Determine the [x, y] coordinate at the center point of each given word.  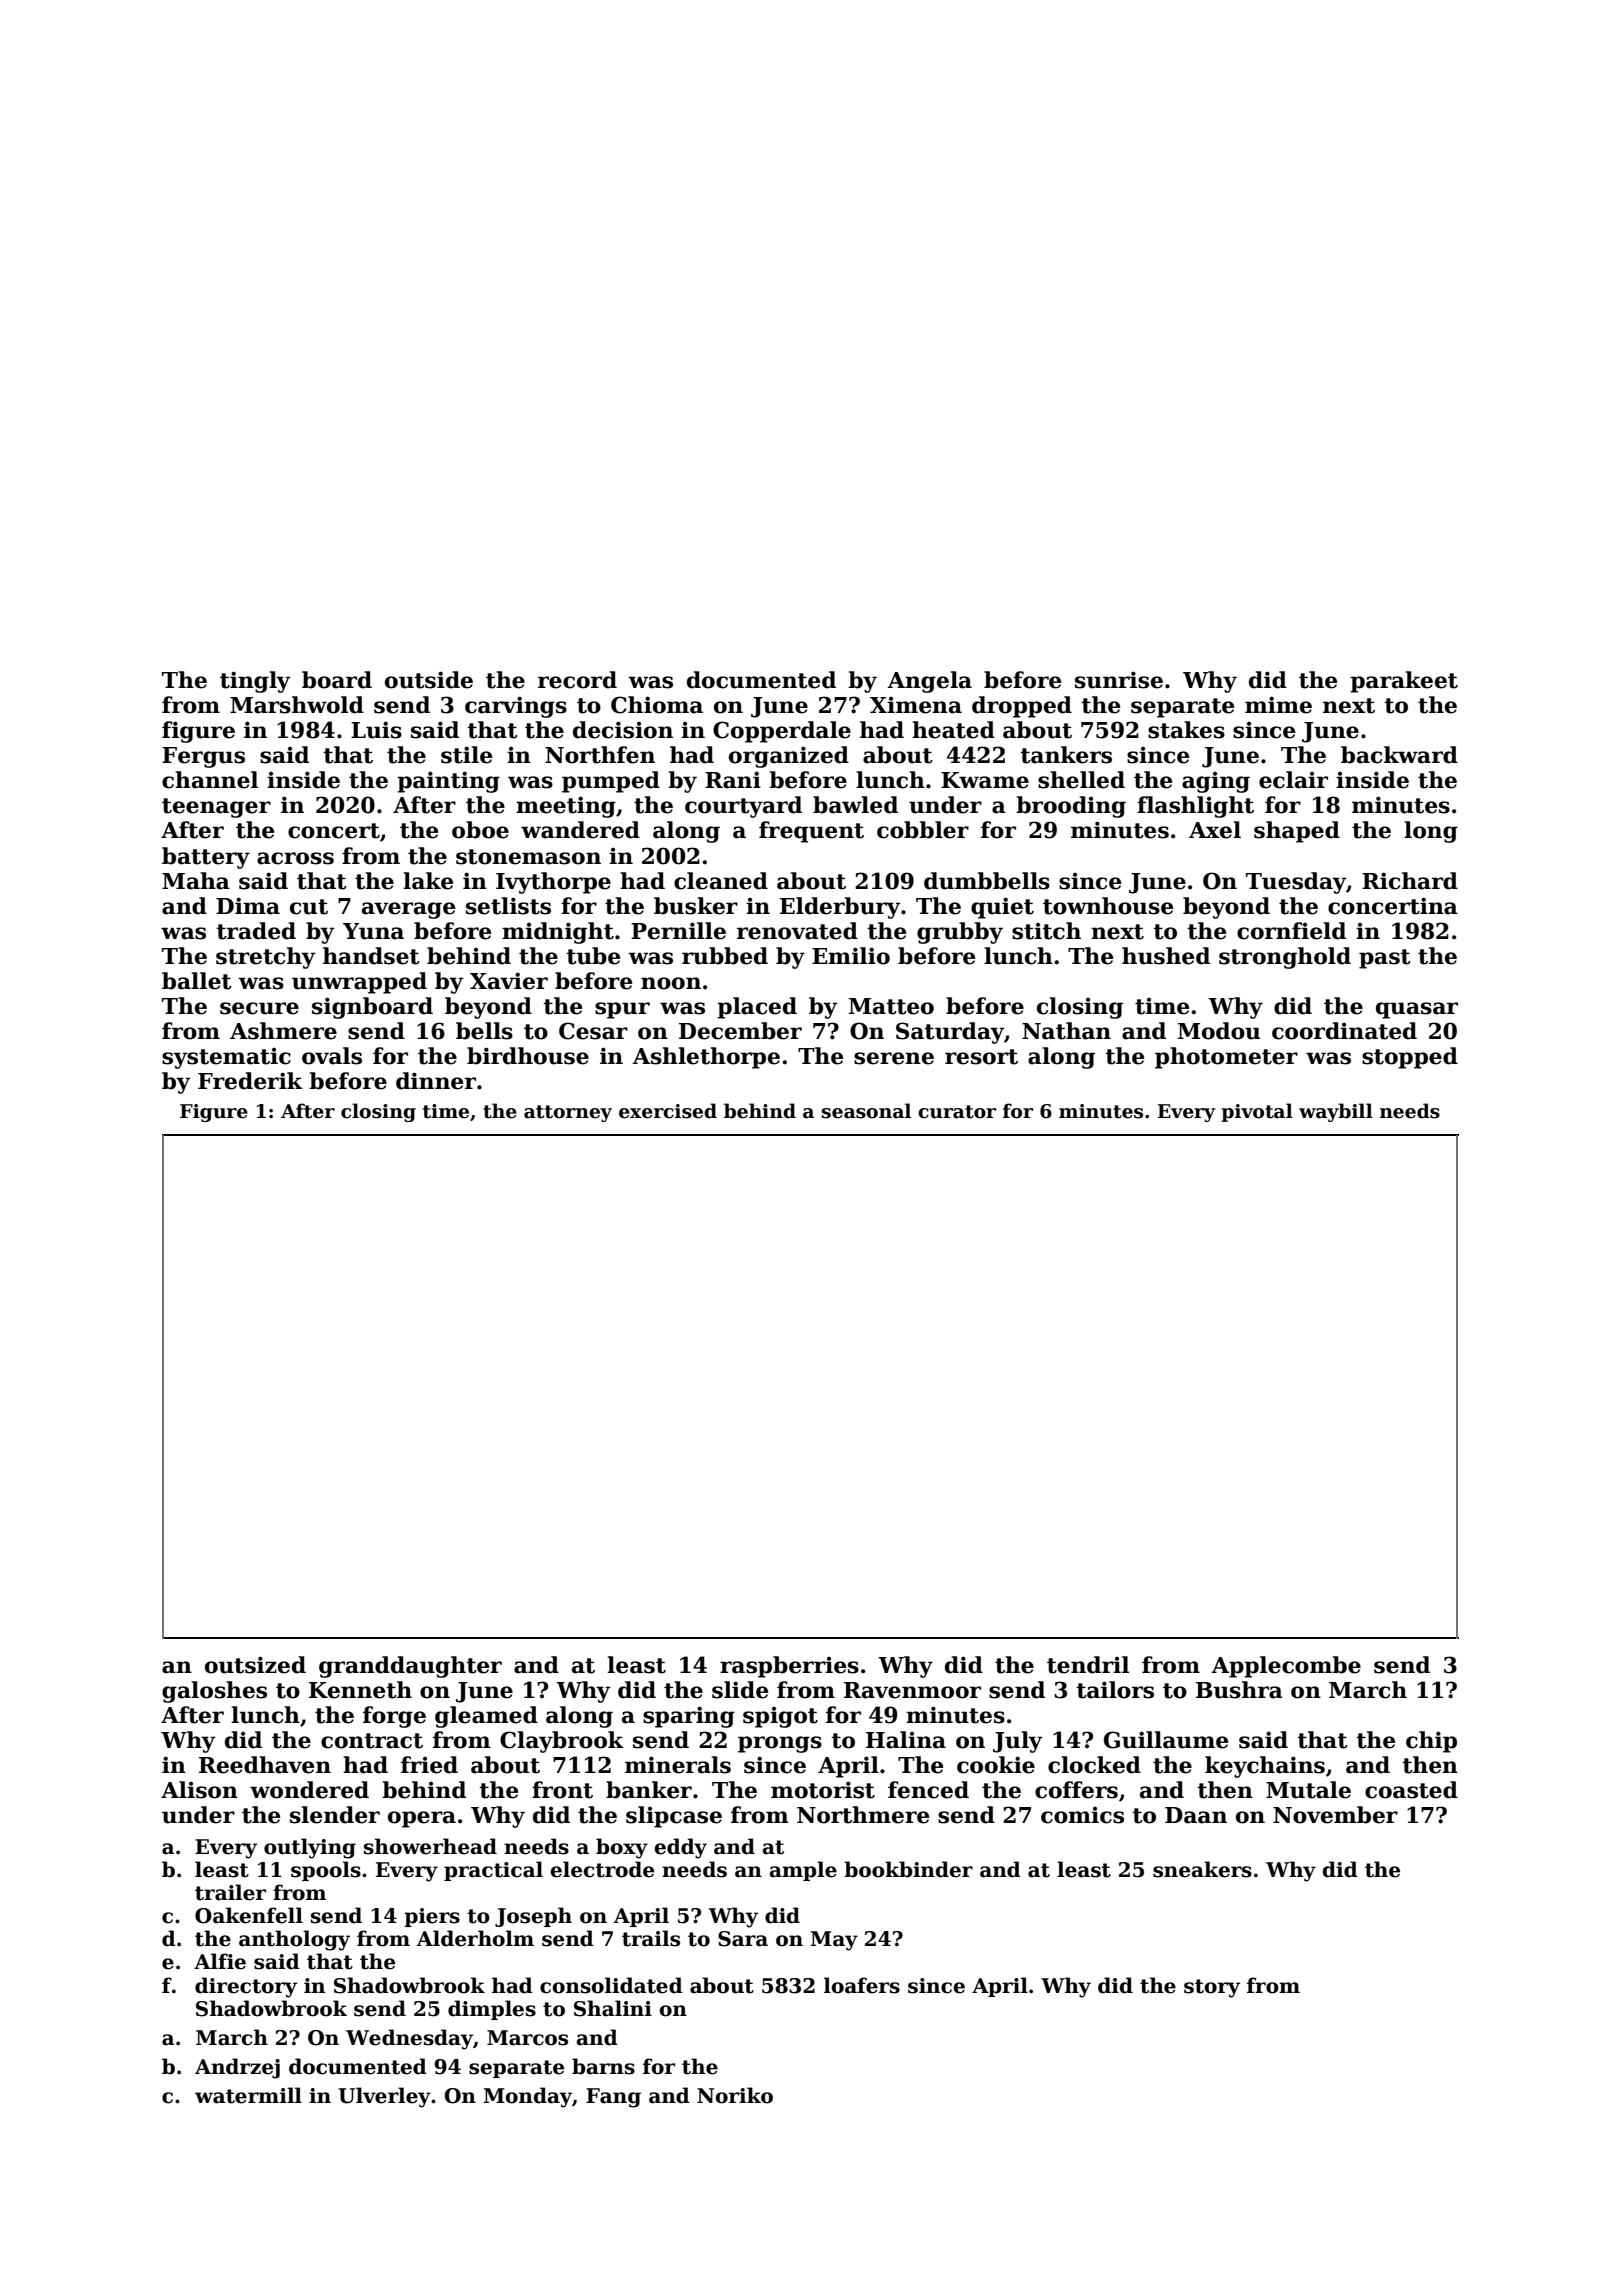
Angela [929, 682]
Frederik [250, 1081]
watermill [248, 2095]
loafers [862, 1985]
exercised [668, 1111]
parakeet [1404, 682]
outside [429, 680]
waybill [1336, 1112]
